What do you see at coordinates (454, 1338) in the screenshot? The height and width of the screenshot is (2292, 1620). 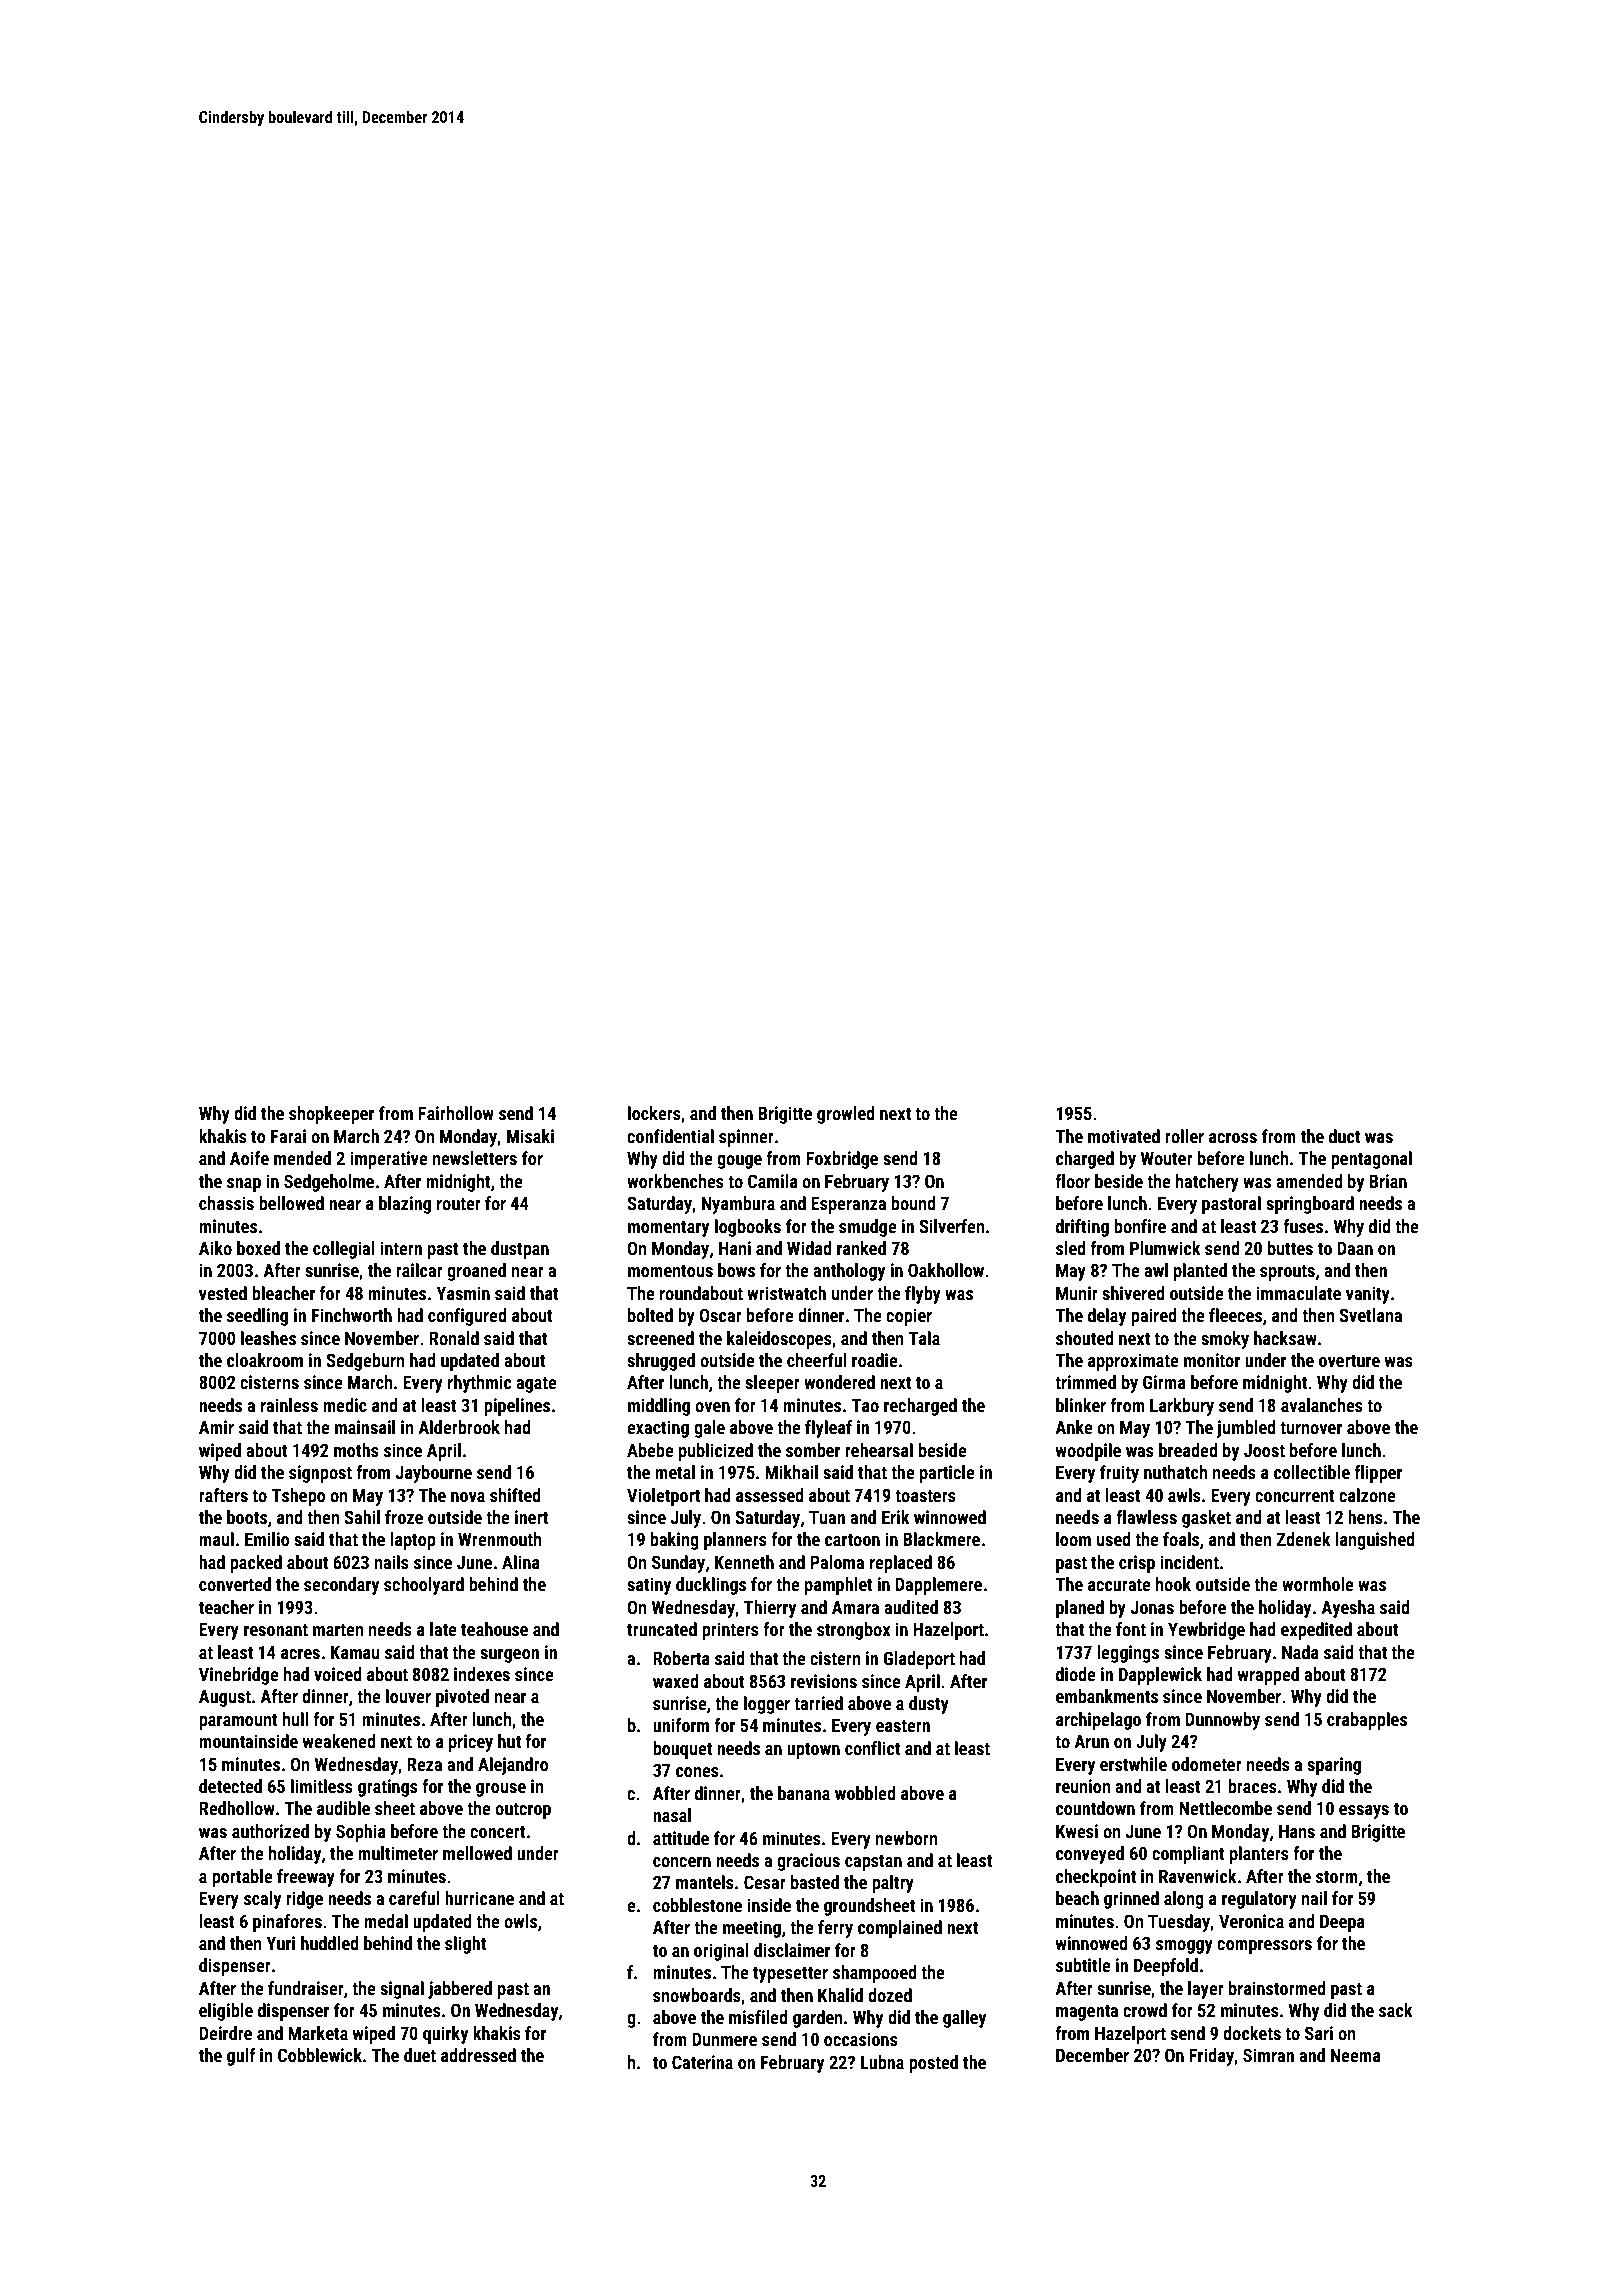 I see `Ronald` at bounding box center [454, 1338].
